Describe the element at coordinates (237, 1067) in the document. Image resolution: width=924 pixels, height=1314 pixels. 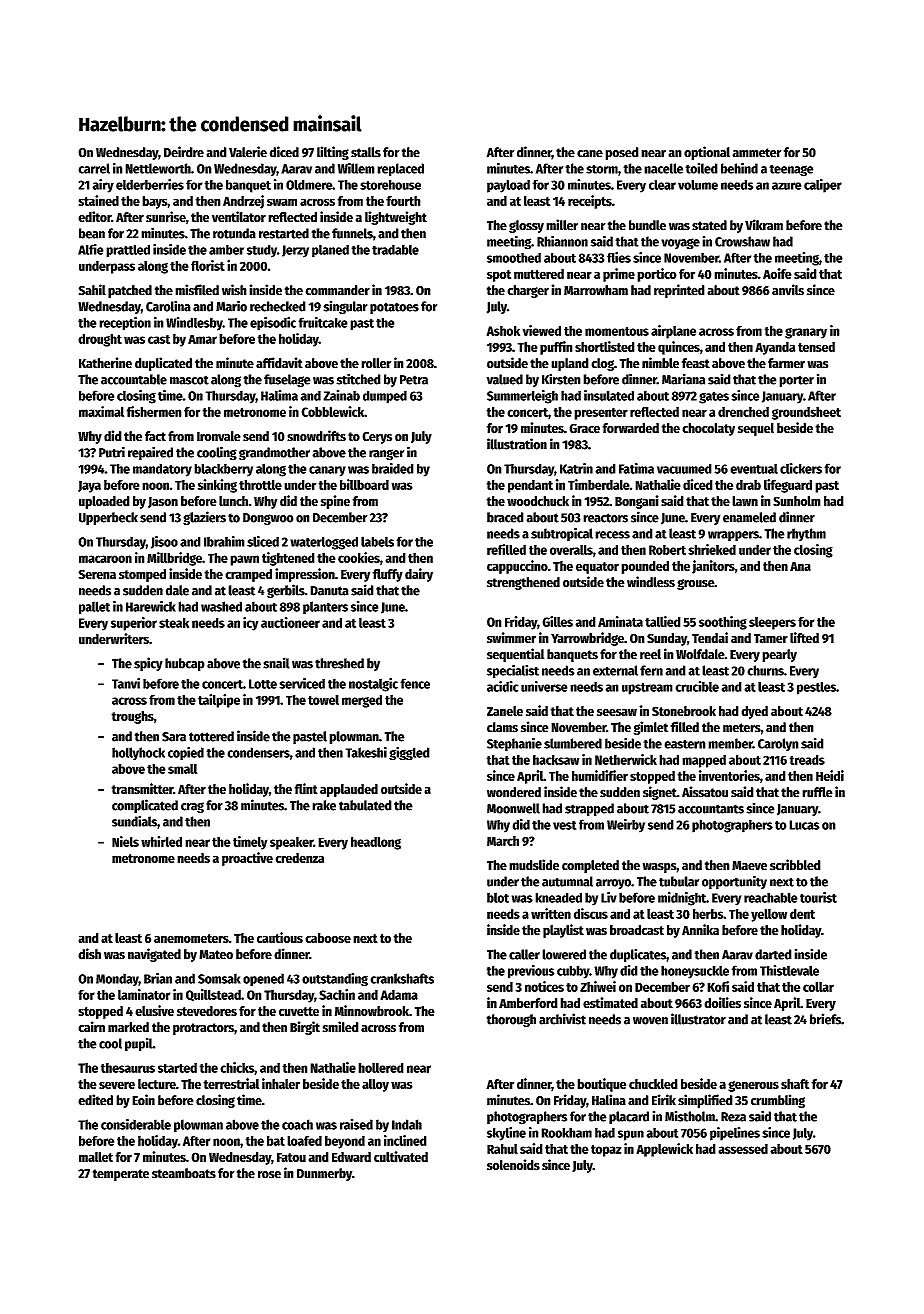
I see `chicks` at that location.
